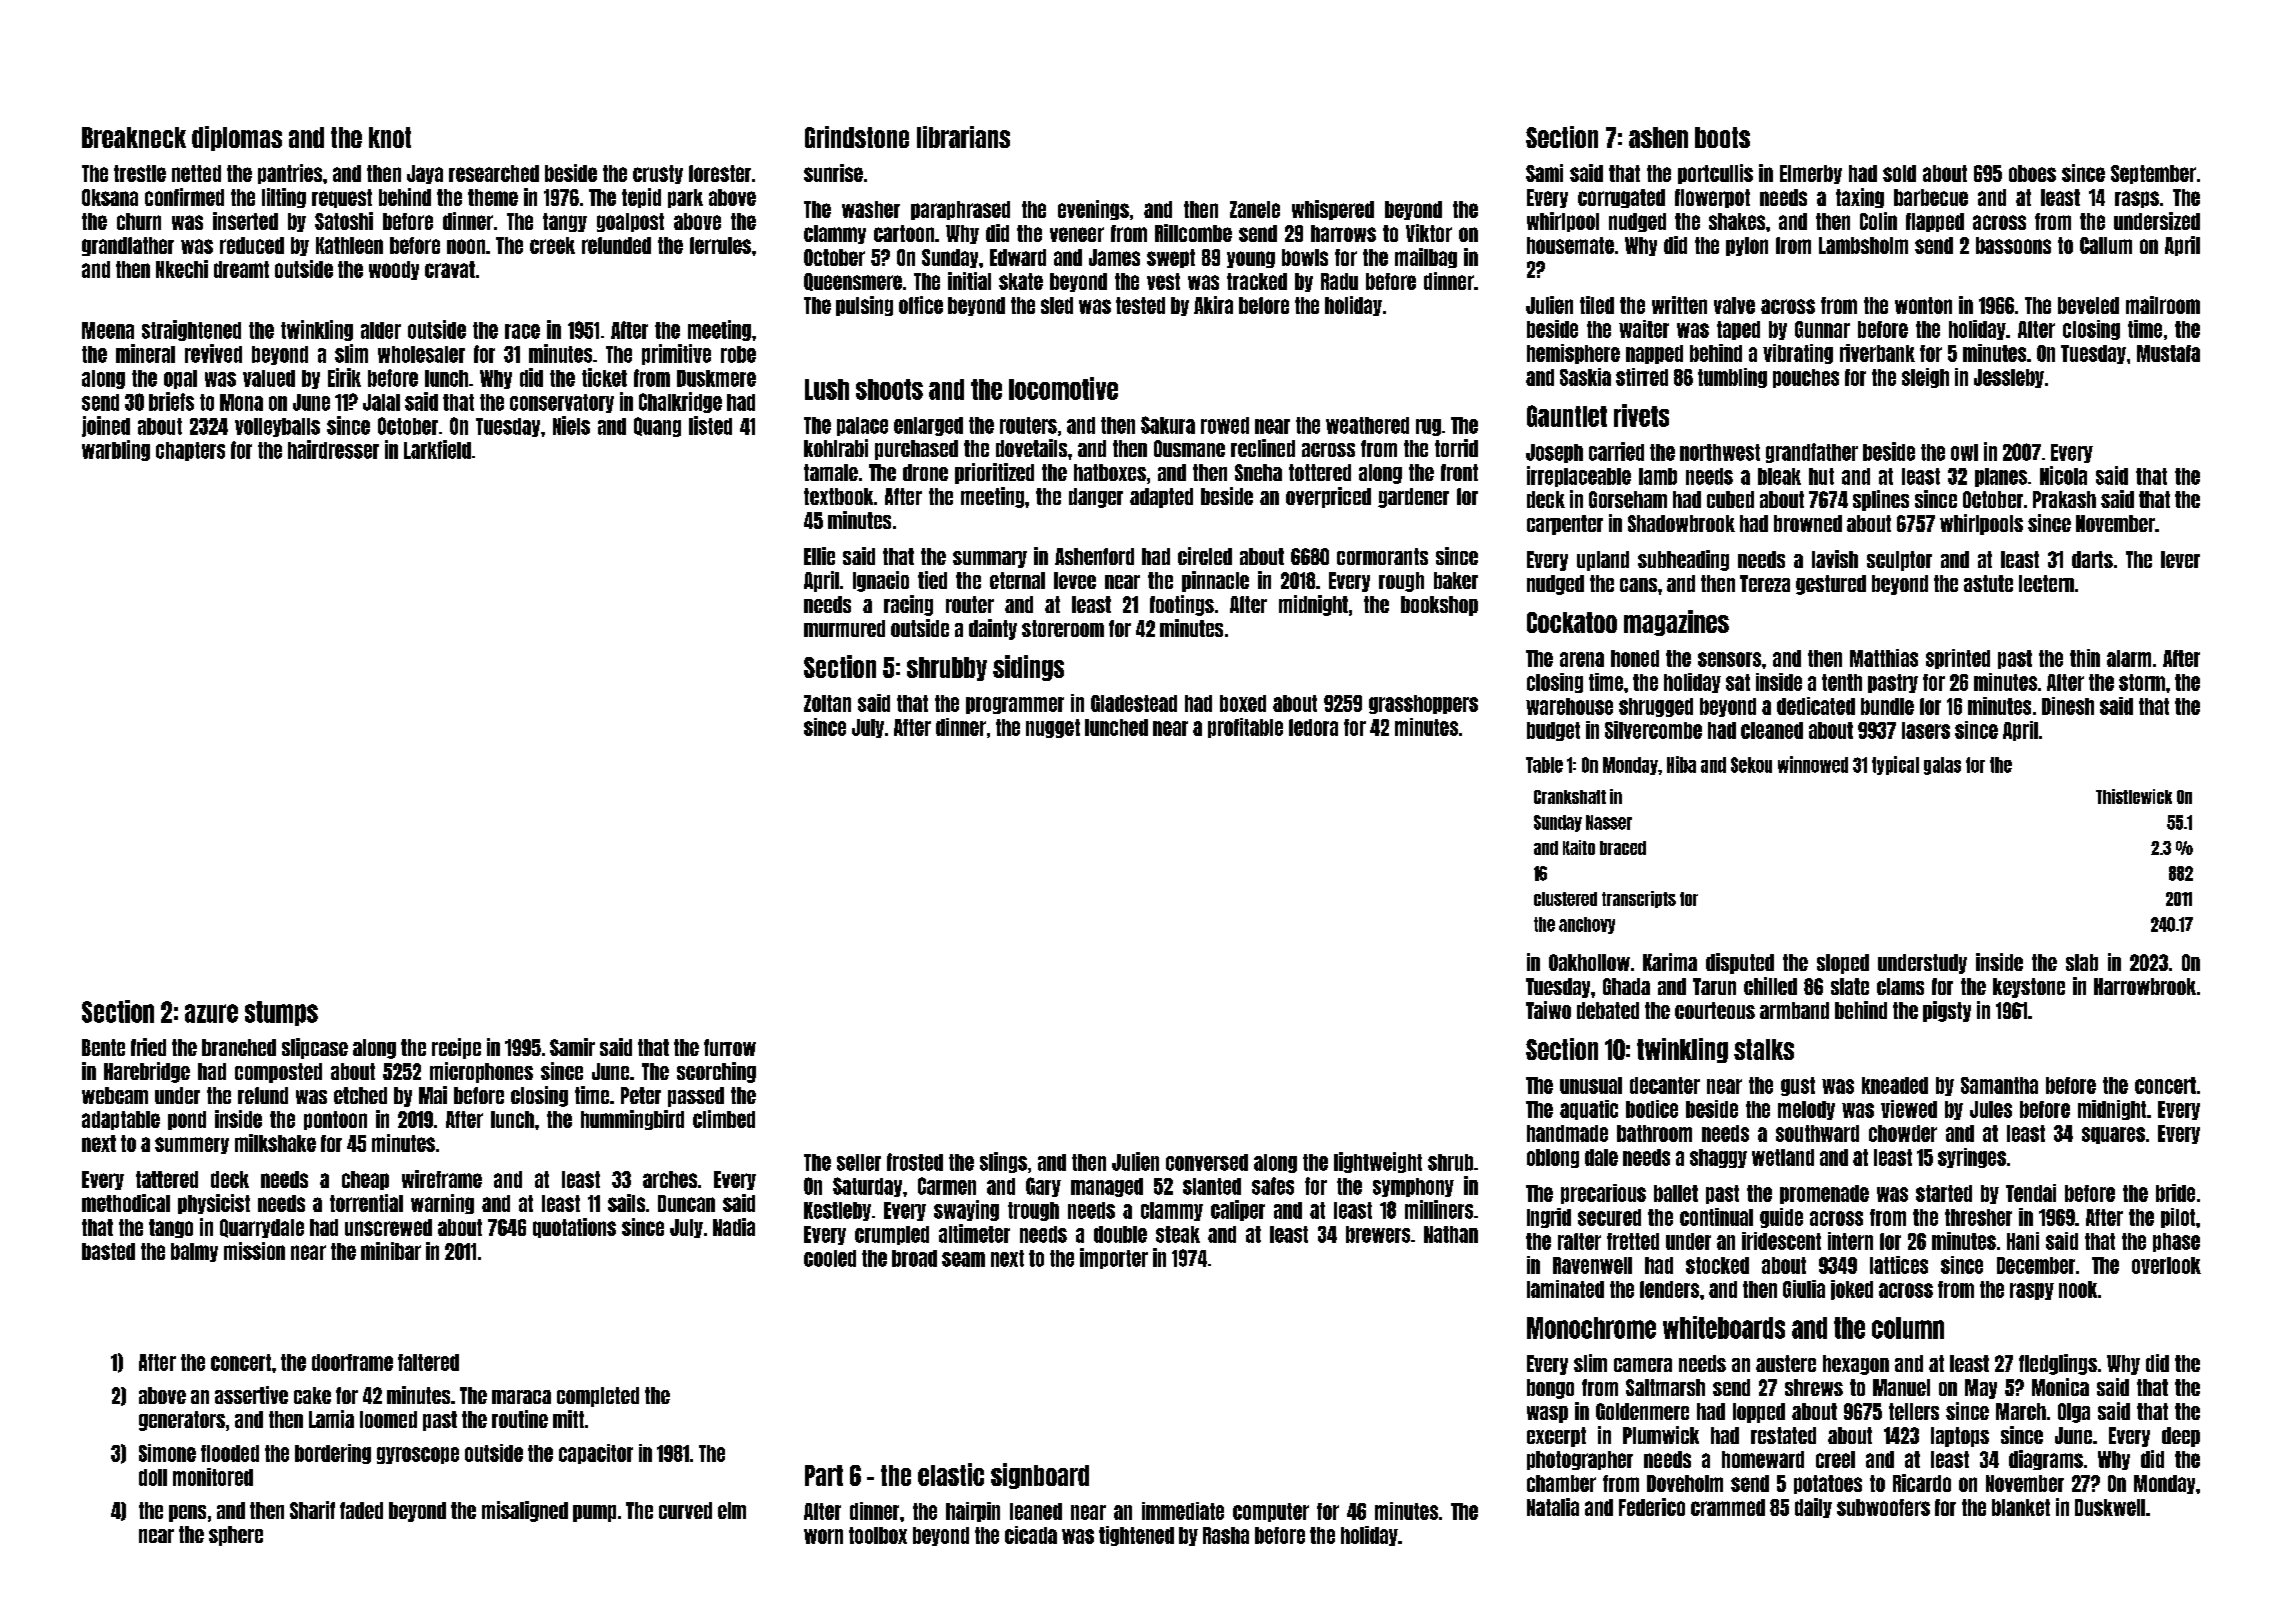 Image resolution: width=2282 pixels, height=1614 pixels. Describe the element at coordinates (180, 379) in the image. I see `opal` at that location.
